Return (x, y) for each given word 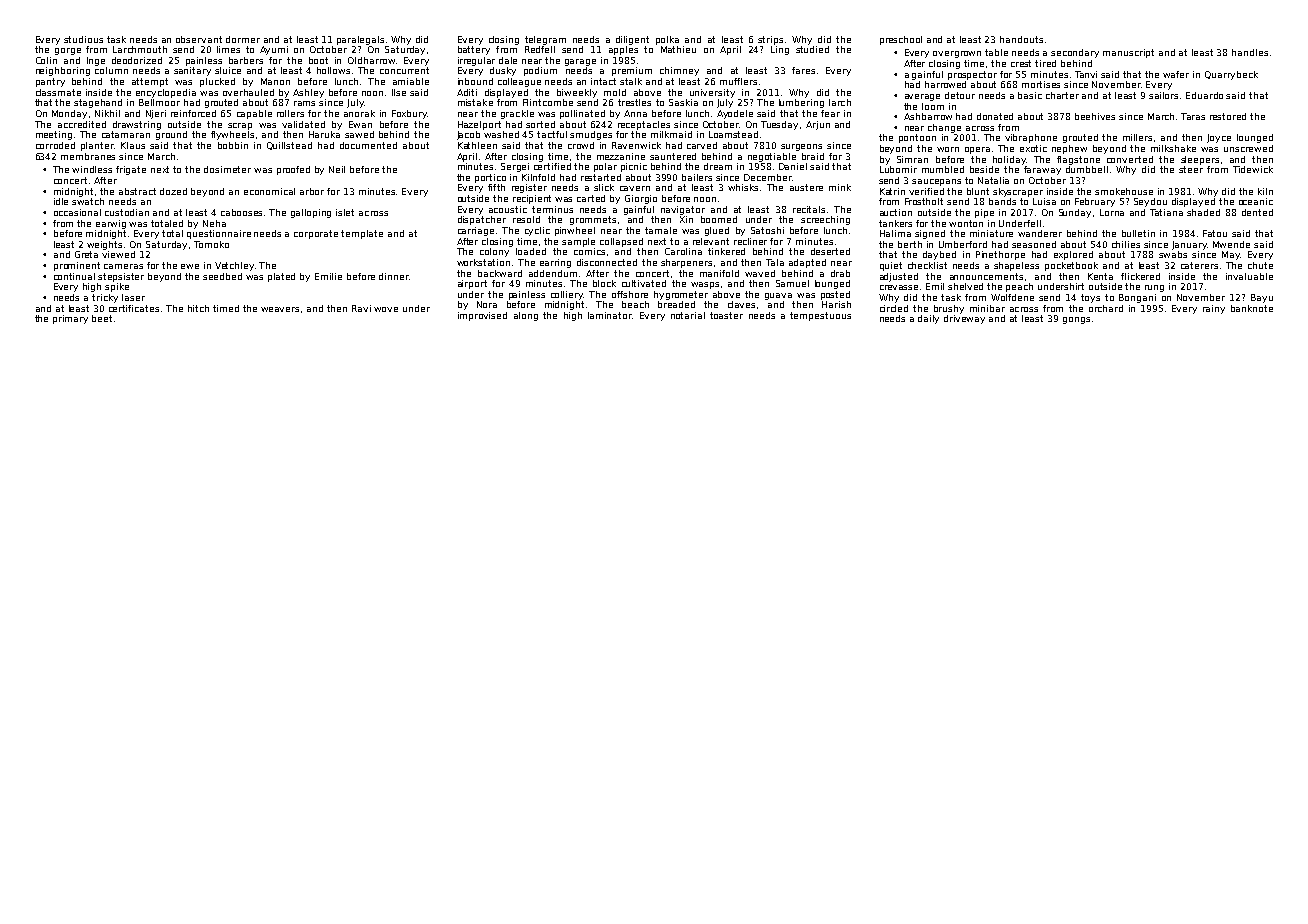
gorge (68, 51)
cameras (123, 266)
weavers (280, 309)
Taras (1193, 116)
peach (1019, 287)
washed (501, 134)
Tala (775, 262)
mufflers (738, 81)
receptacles (644, 125)
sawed (359, 134)
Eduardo (1204, 95)
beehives (1095, 116)
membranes (88, 156)
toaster (726, 315)
